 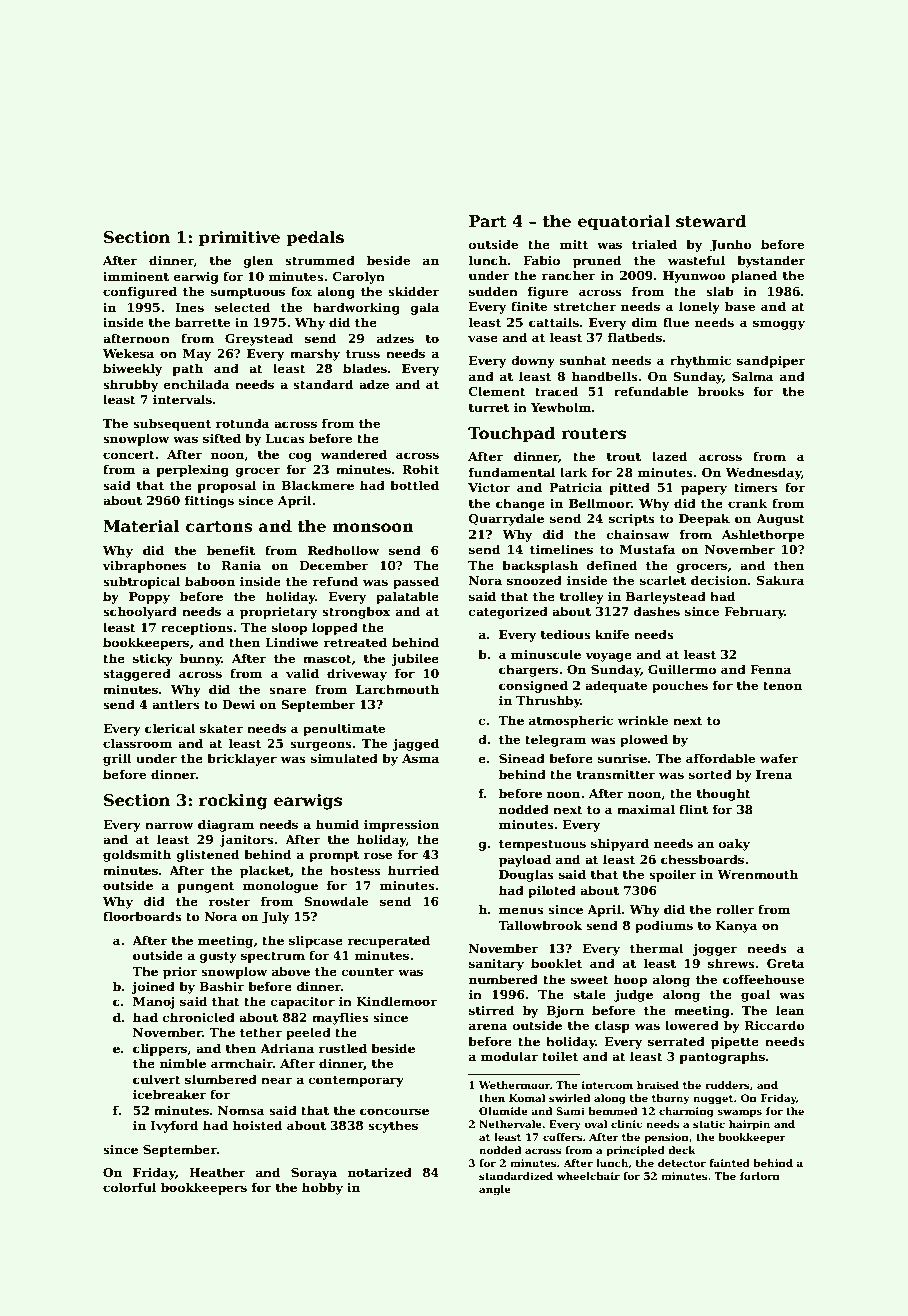 What do you see at coordinates (128, 353) in the screenshot?
I see `Wekesa` at bounding box center [128, 353].
